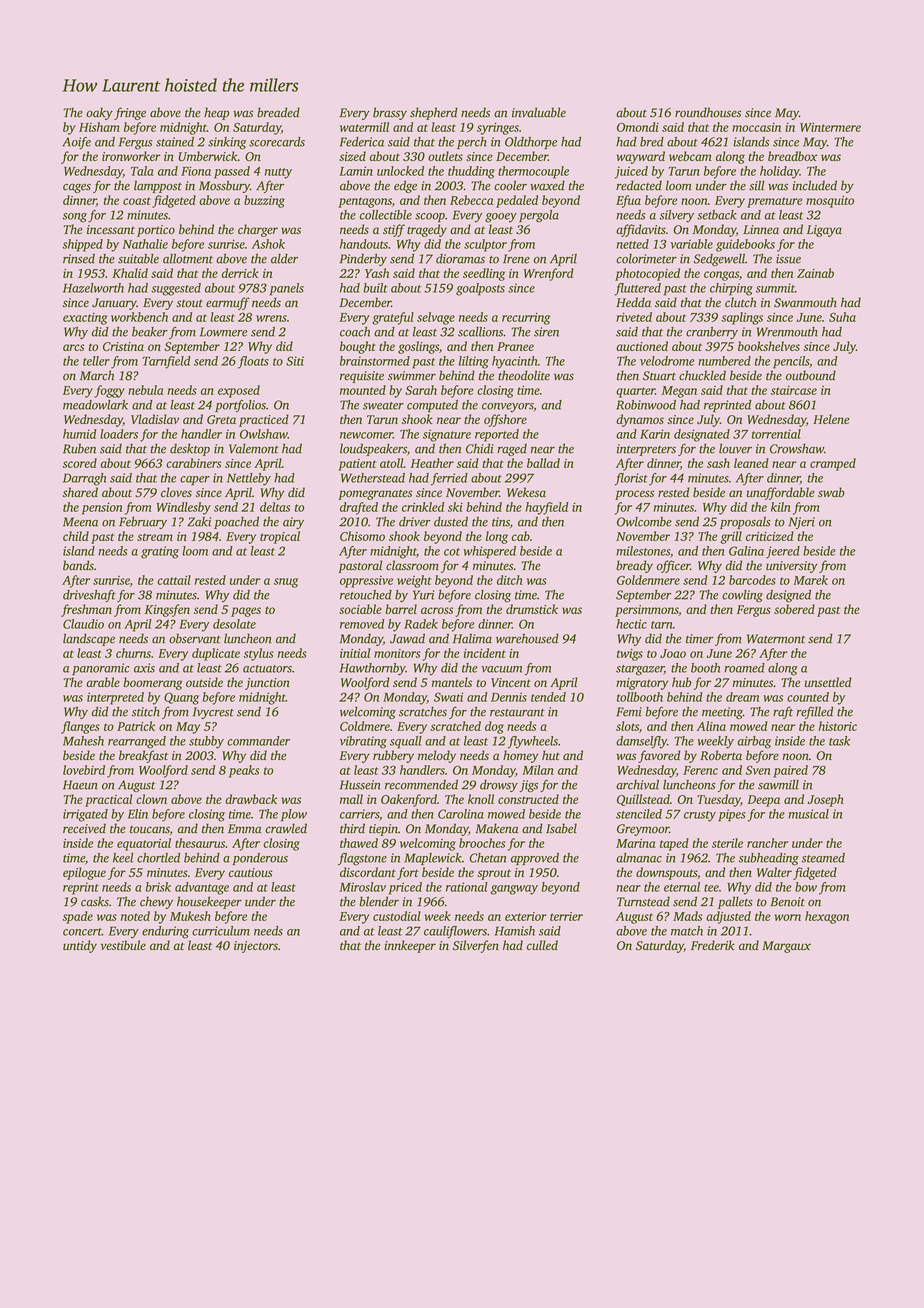 The image size is (924, 1308). Describe the element at coordinates (77, 188) in the document. I see `cages` at that location.
